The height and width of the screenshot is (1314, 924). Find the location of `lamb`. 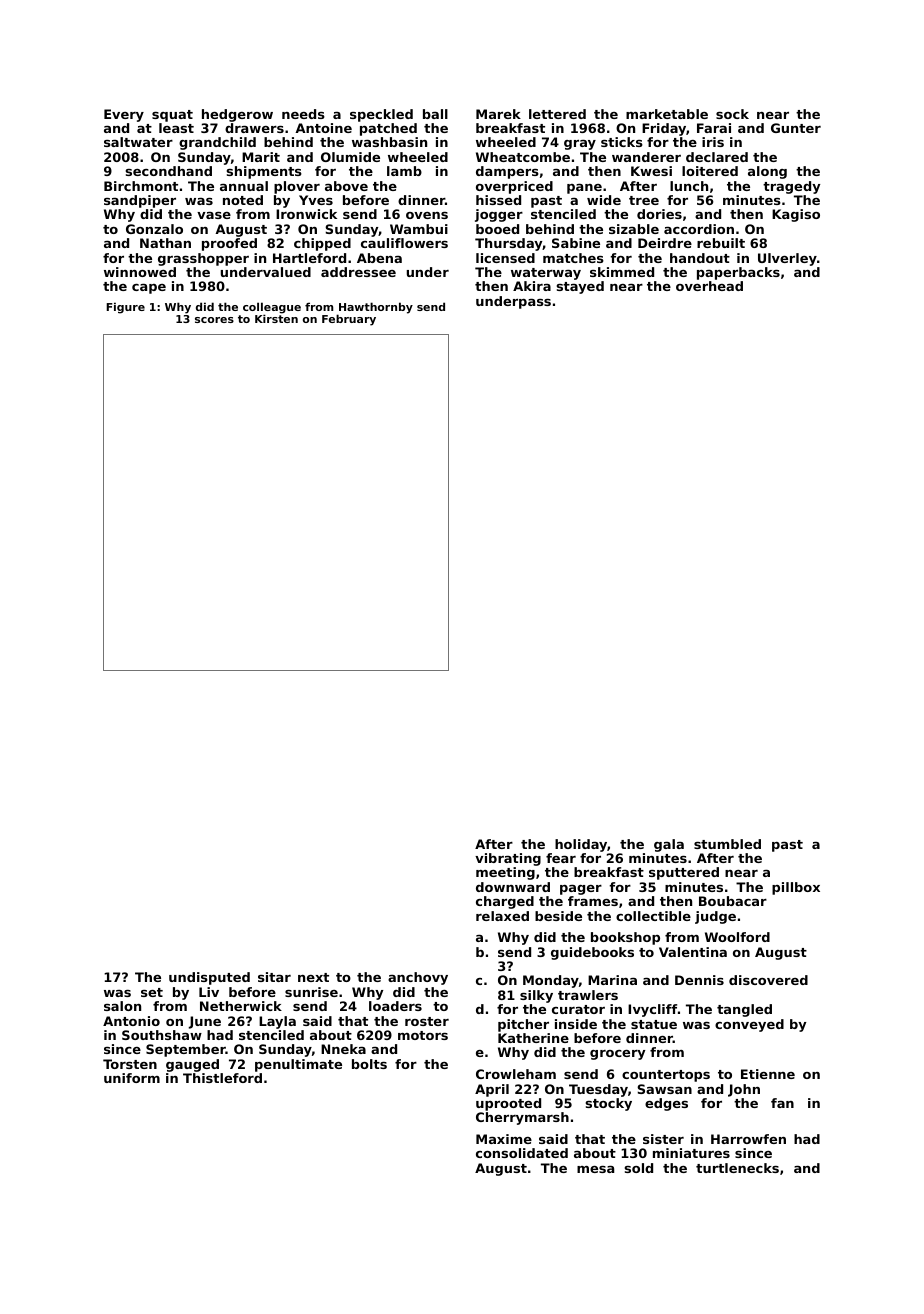

lamb is located at coordinates (404, 171).
